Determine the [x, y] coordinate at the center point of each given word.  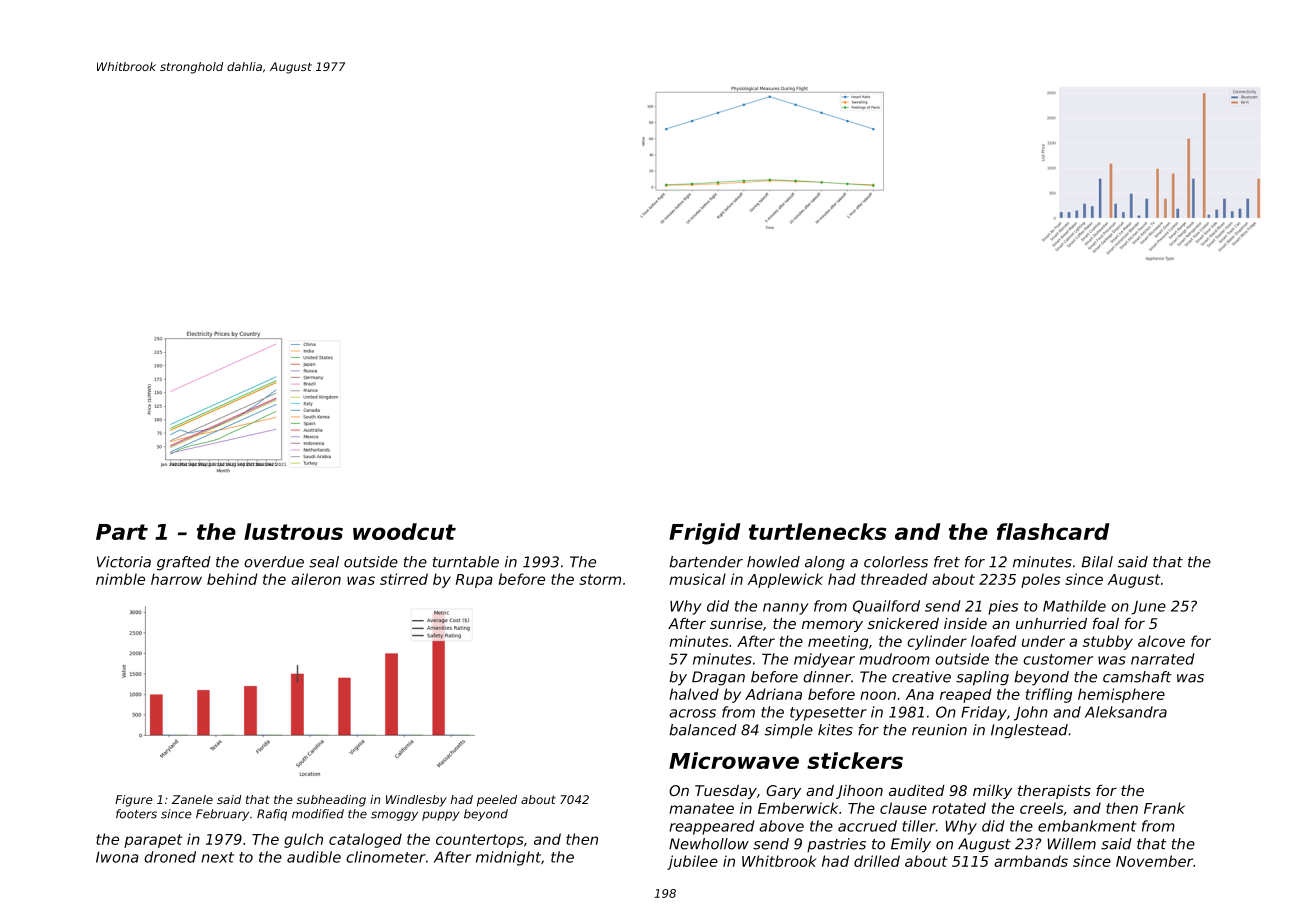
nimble [120, 579]
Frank [1164, 808]
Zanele [192, 799]
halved [694, 694]
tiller [919, 826]
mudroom [894, 659]
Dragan [718, 678]
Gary [783, 792]
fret [947, 562]
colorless [896, 562]
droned [170, 857]
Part [122, 532]
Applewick [785, 580]
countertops [480, 841]
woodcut [404, 531]
